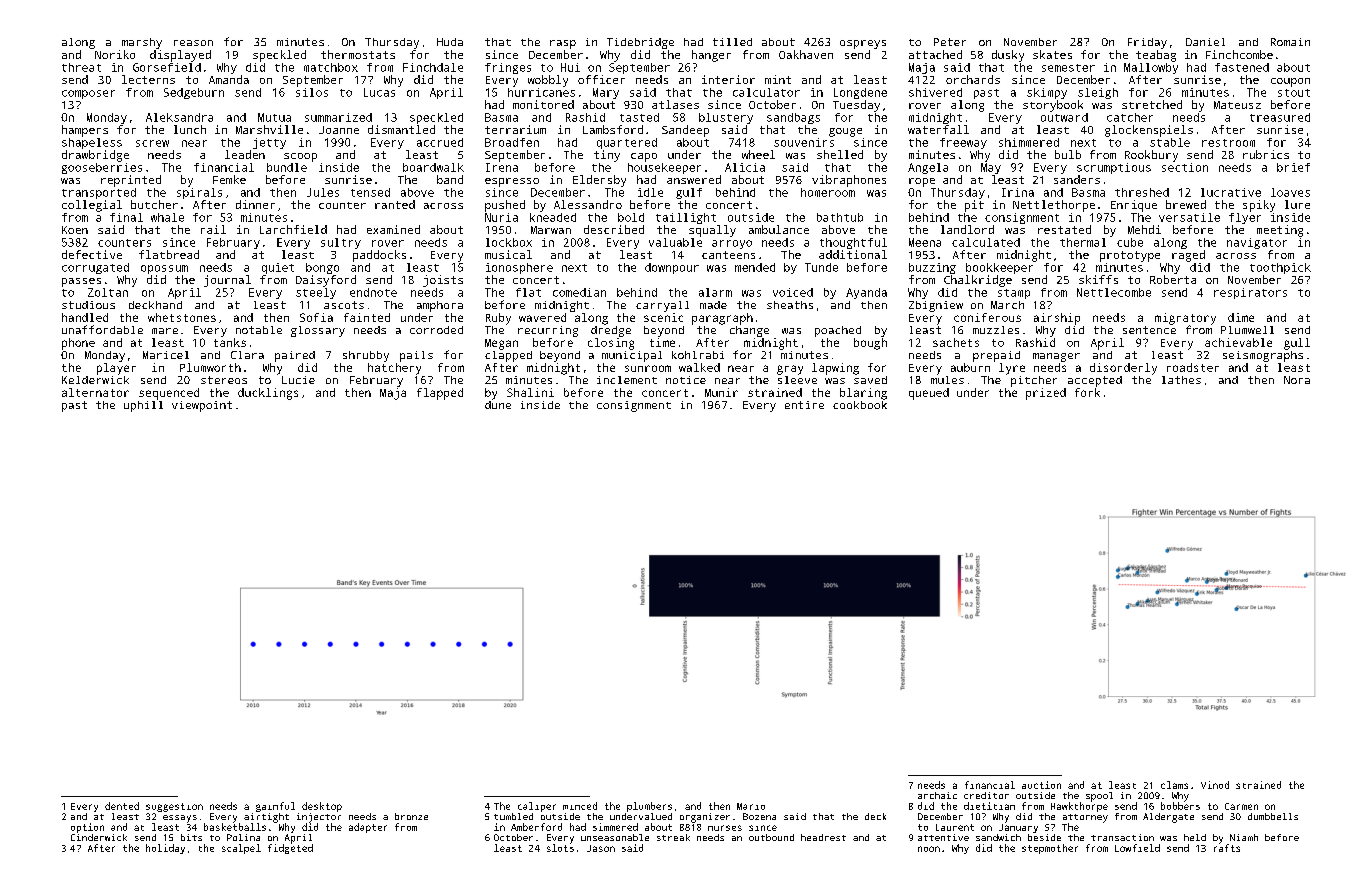  What do you see at coordinates (711, 56) in the screenshot?
I see `hanger` at bounding box center [711, 56].
